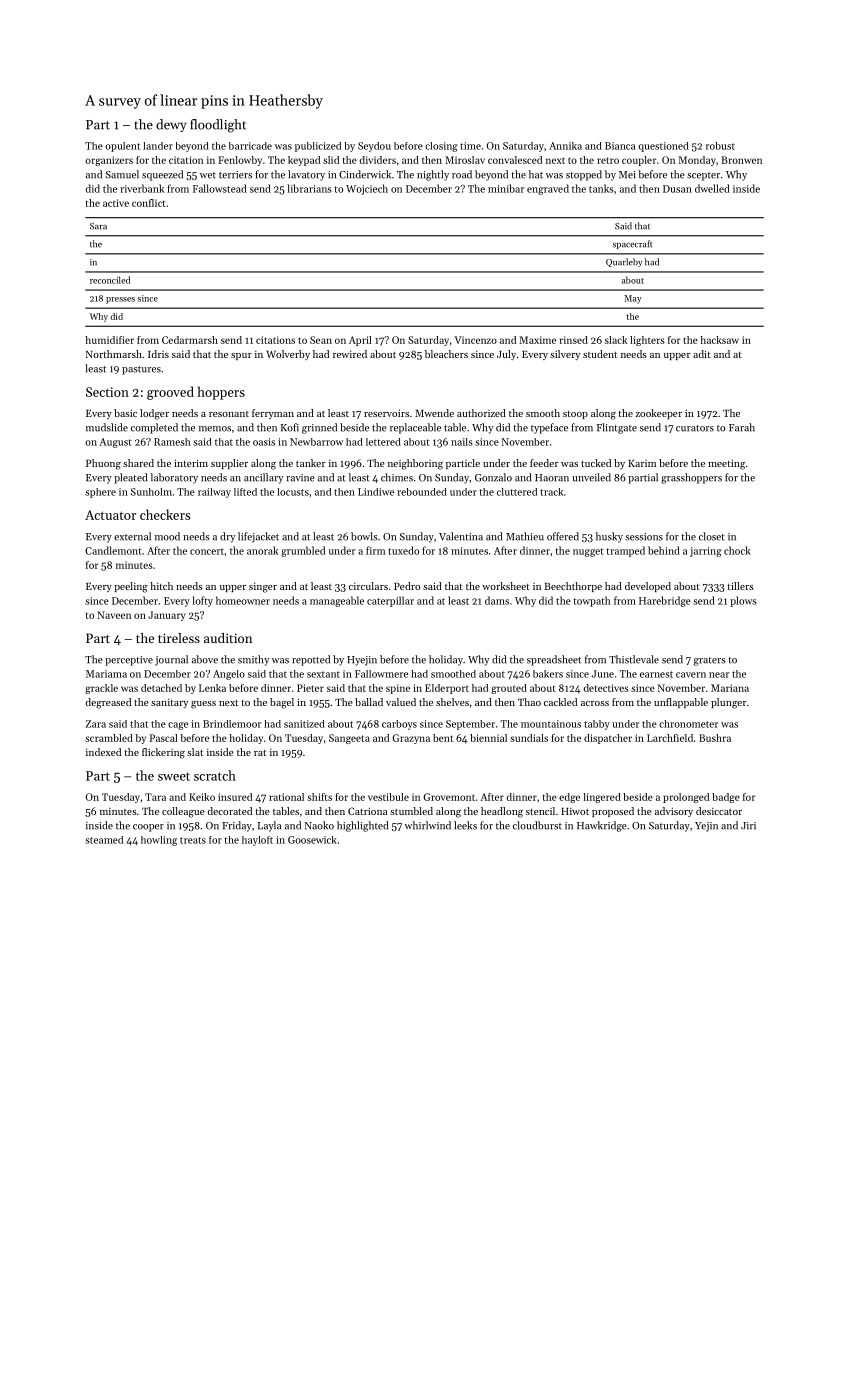  What do you see at coordinates (367, 189) in the screenshot?
I see `Wojciech` at bounding box center [367, 189].
